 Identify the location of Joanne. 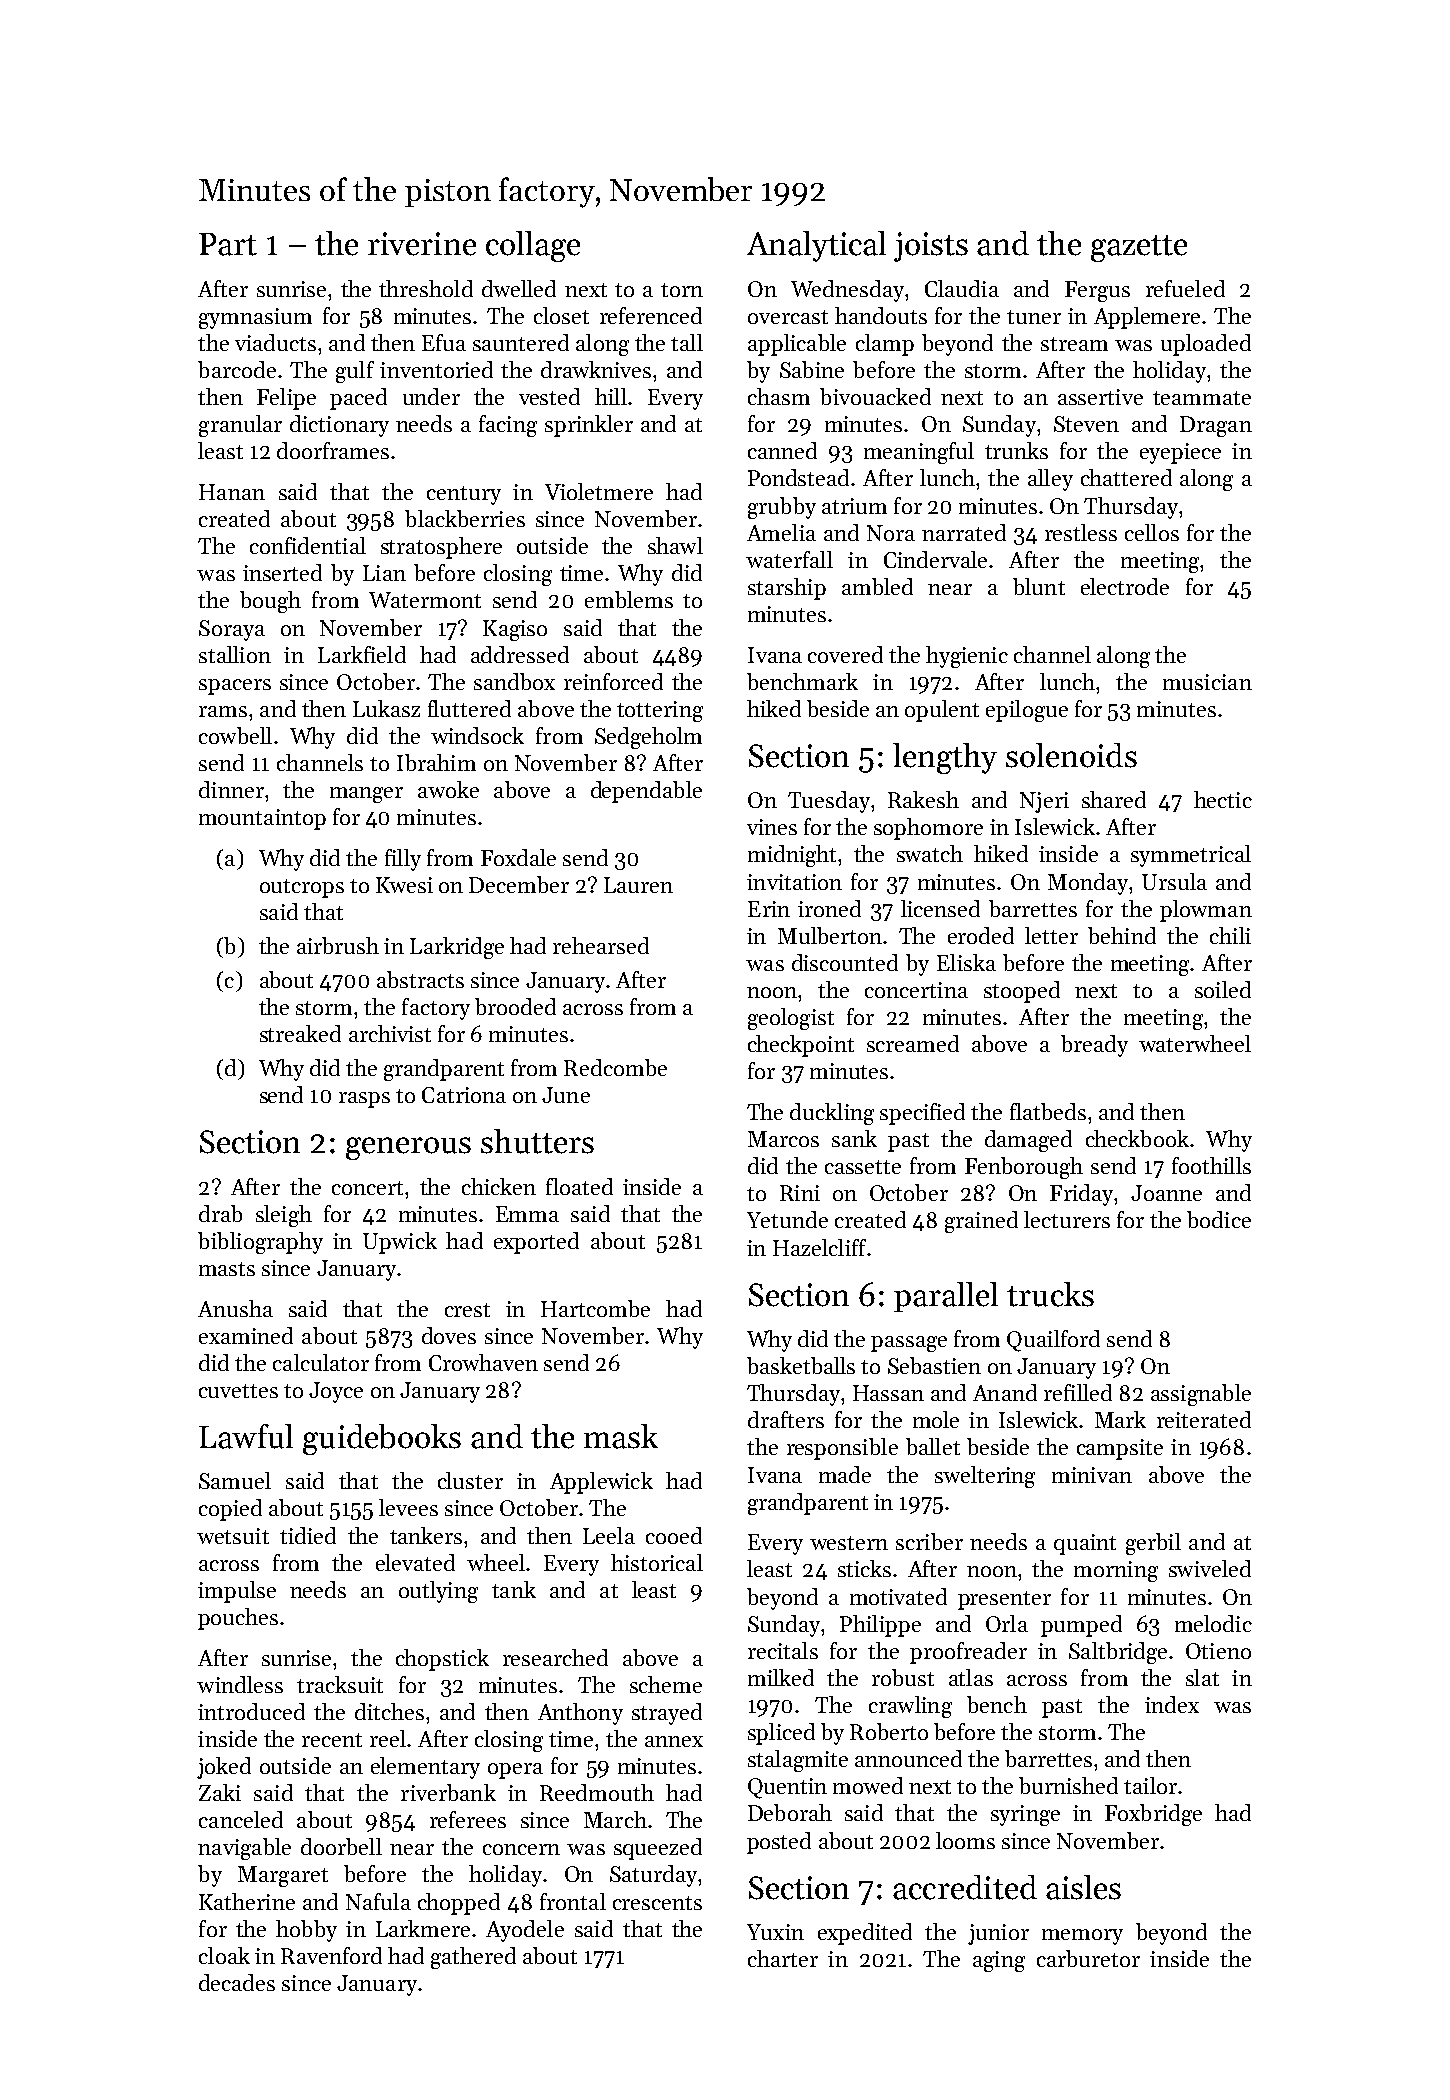
(1166, 1193).
